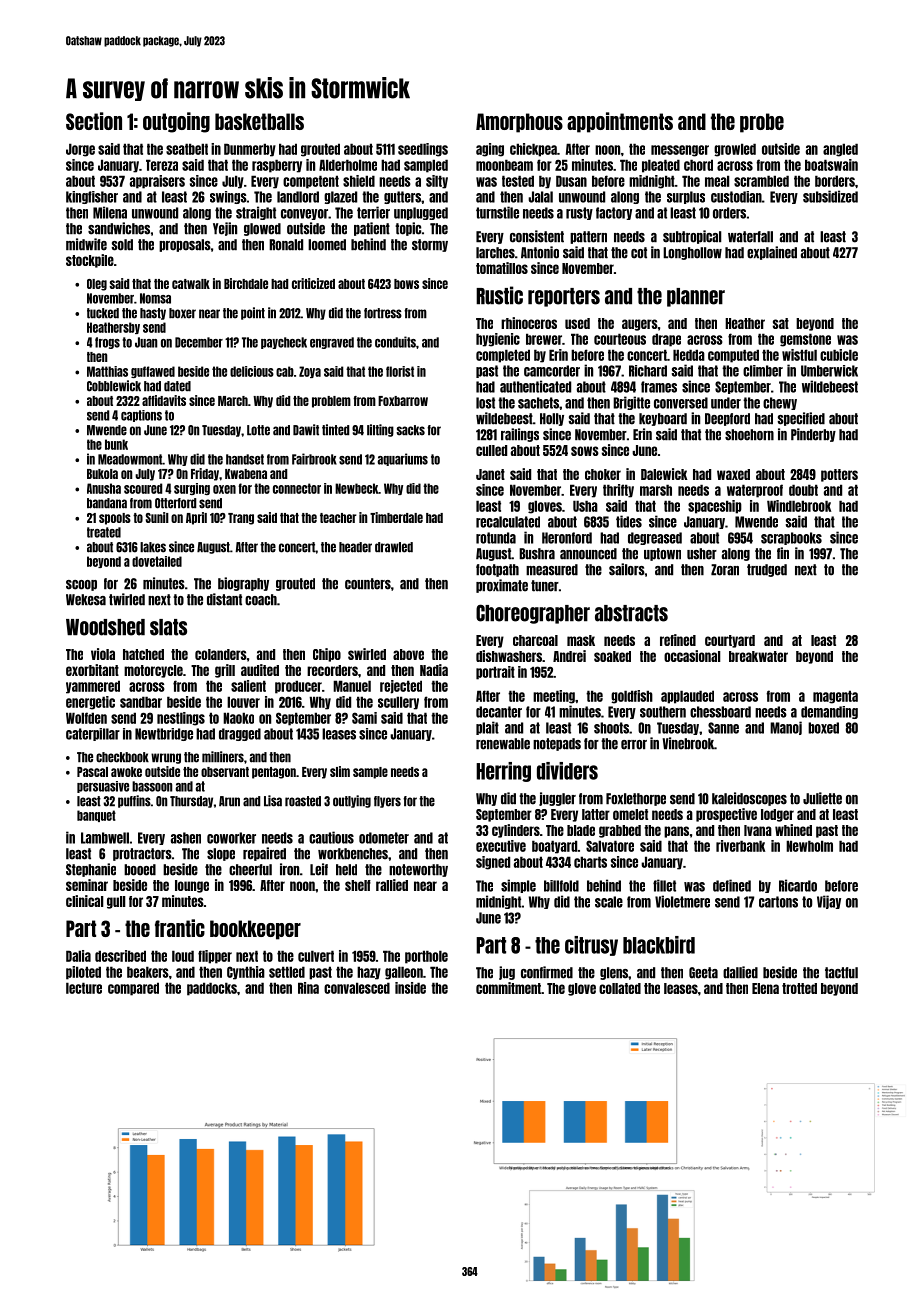 Image resolution: width=924 pixels, height=1308 pixels. I want to click on consistent, so click(537, 236).
